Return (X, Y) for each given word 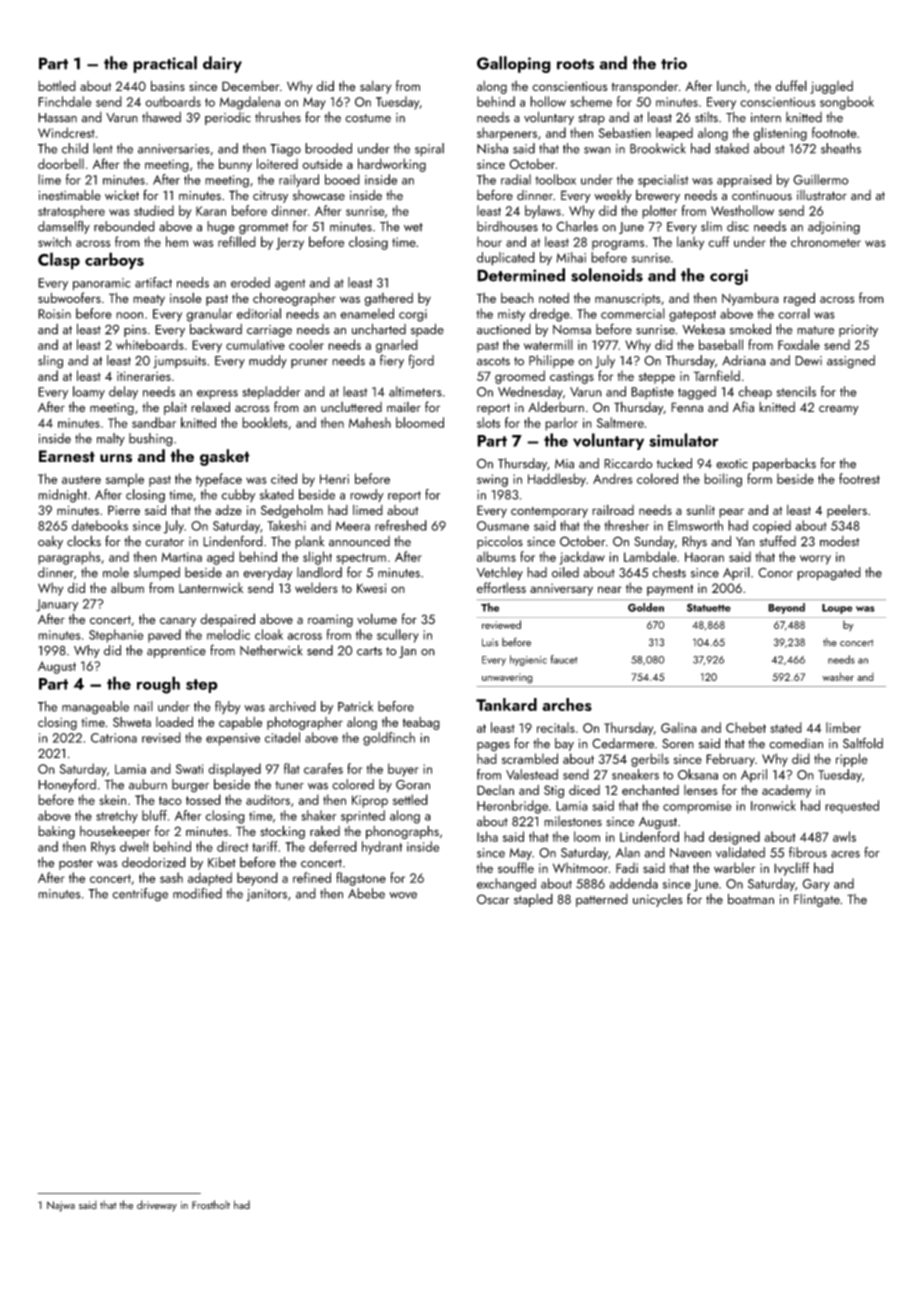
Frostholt (211, 1205)
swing (492, 480)
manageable (95, 708)
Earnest (67, 456)
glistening (780, 134)
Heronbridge (512, 807)
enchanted (650, 789)
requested (852, 807)
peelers (847, 511)
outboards (173, 101)
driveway (157, 1206)
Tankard (506, 704)
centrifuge (140, 895)
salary (375, 87)
